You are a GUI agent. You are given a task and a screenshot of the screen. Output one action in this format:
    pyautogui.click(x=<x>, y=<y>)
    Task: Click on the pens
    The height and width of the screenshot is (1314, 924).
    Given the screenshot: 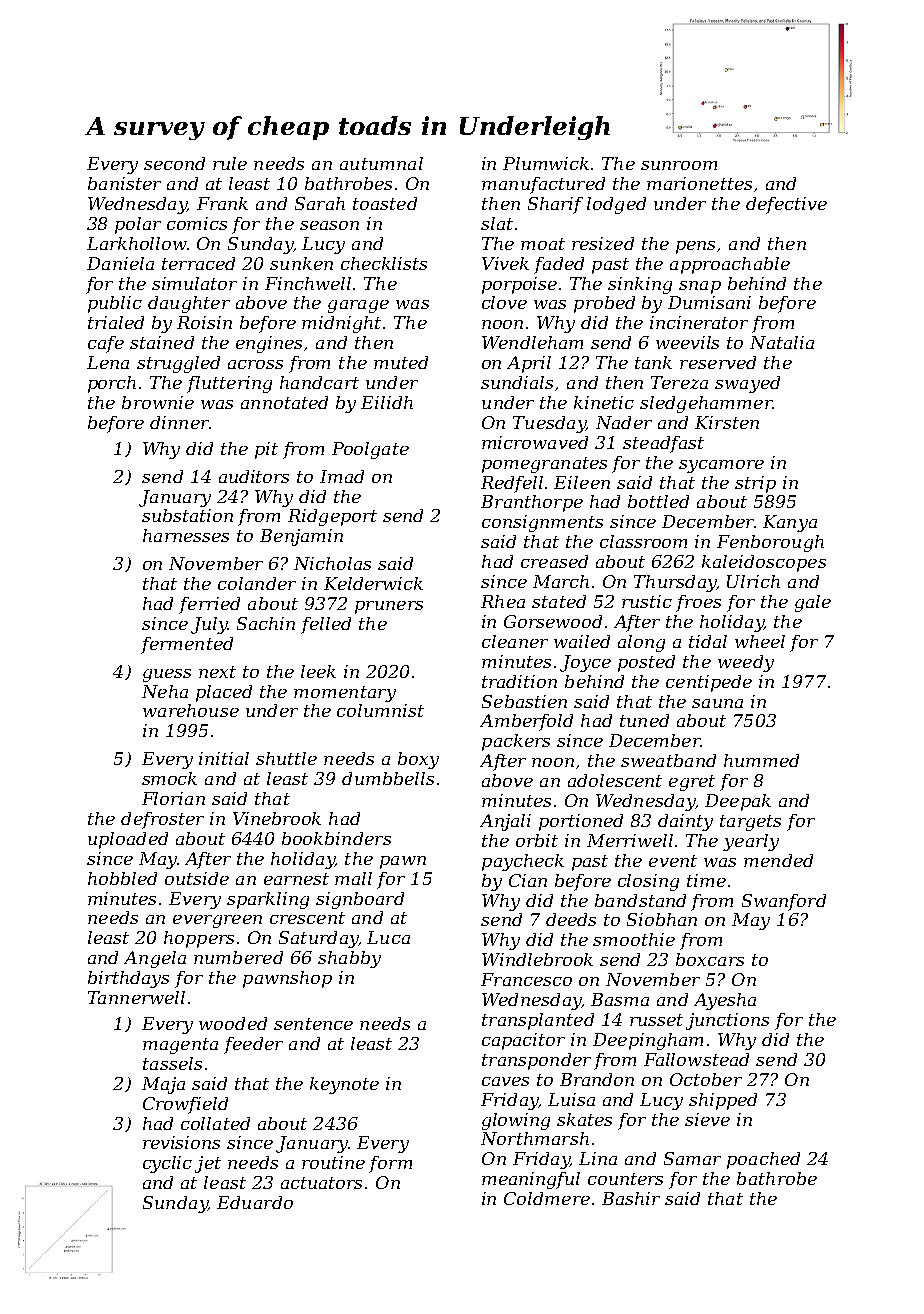 What is the action you would take?
    pyautogui.click(x=695, y=247)
